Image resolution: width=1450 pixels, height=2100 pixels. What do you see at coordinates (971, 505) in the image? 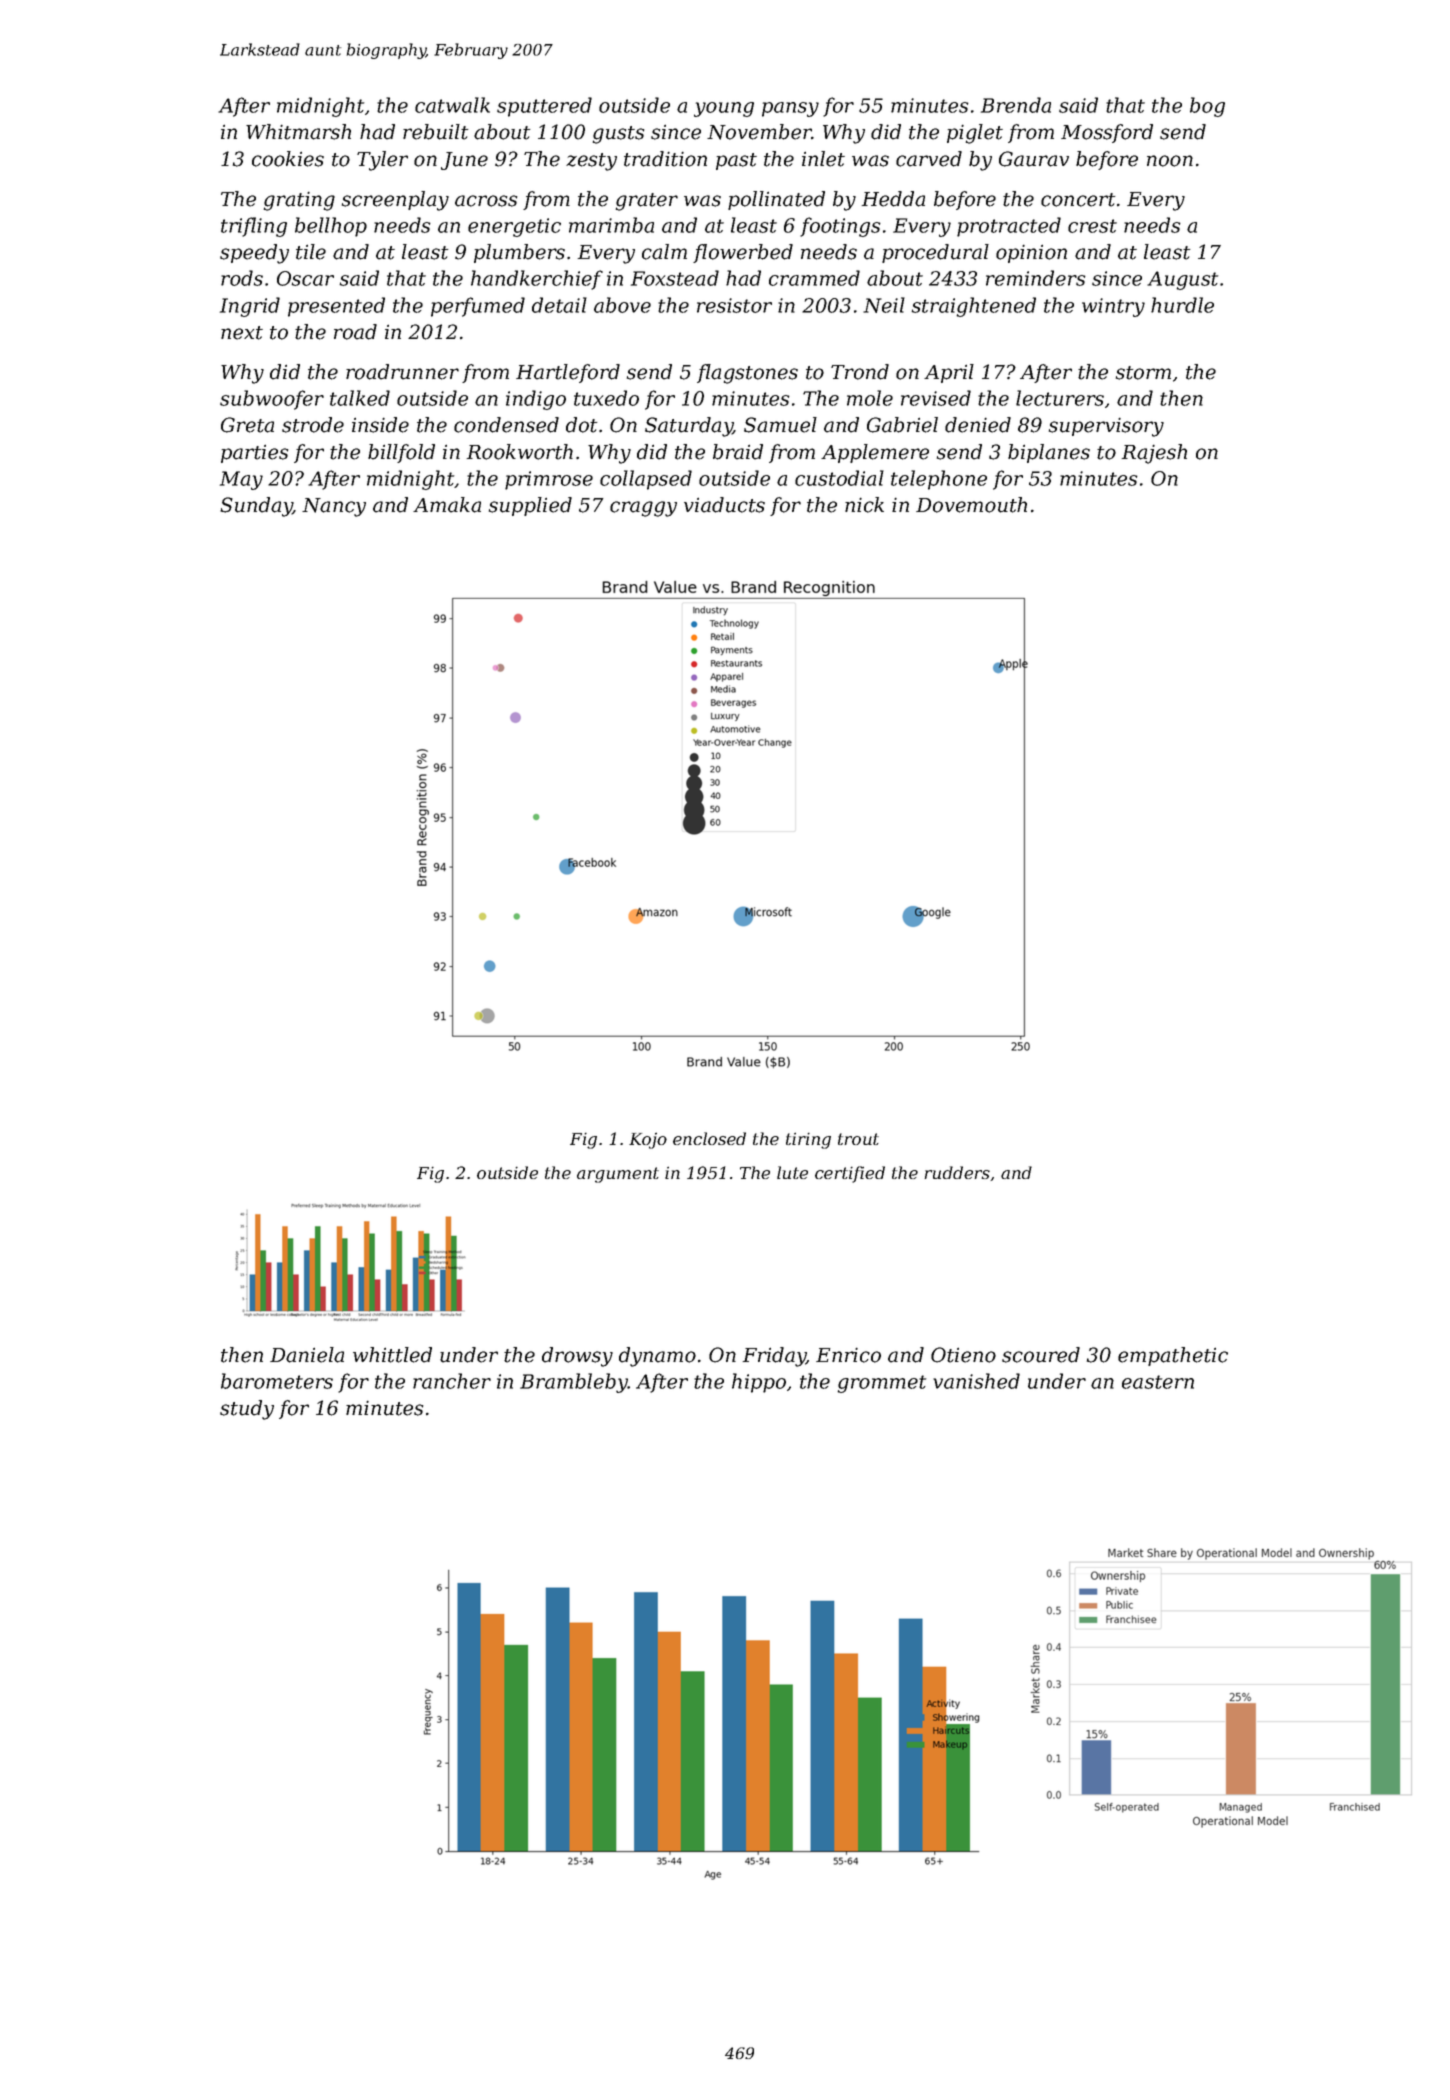
I see `Dovemouth` at bounding box center [971, 505].
